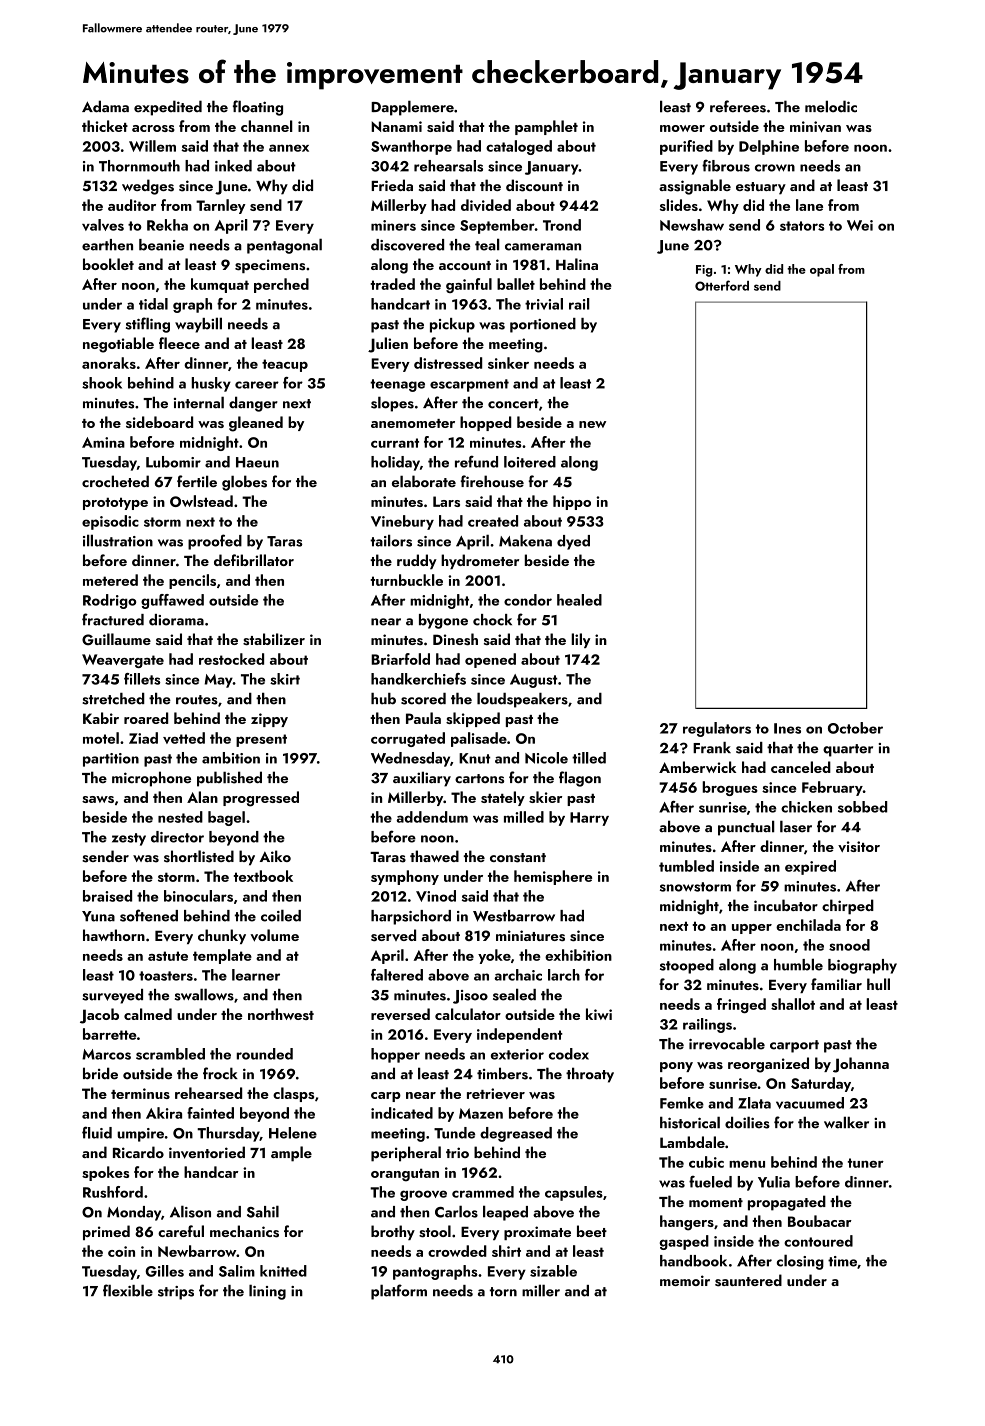  What do you see at coordinates (525, 541) in the screenshot?
I see `Makena` at bounding box center [525, 541].
